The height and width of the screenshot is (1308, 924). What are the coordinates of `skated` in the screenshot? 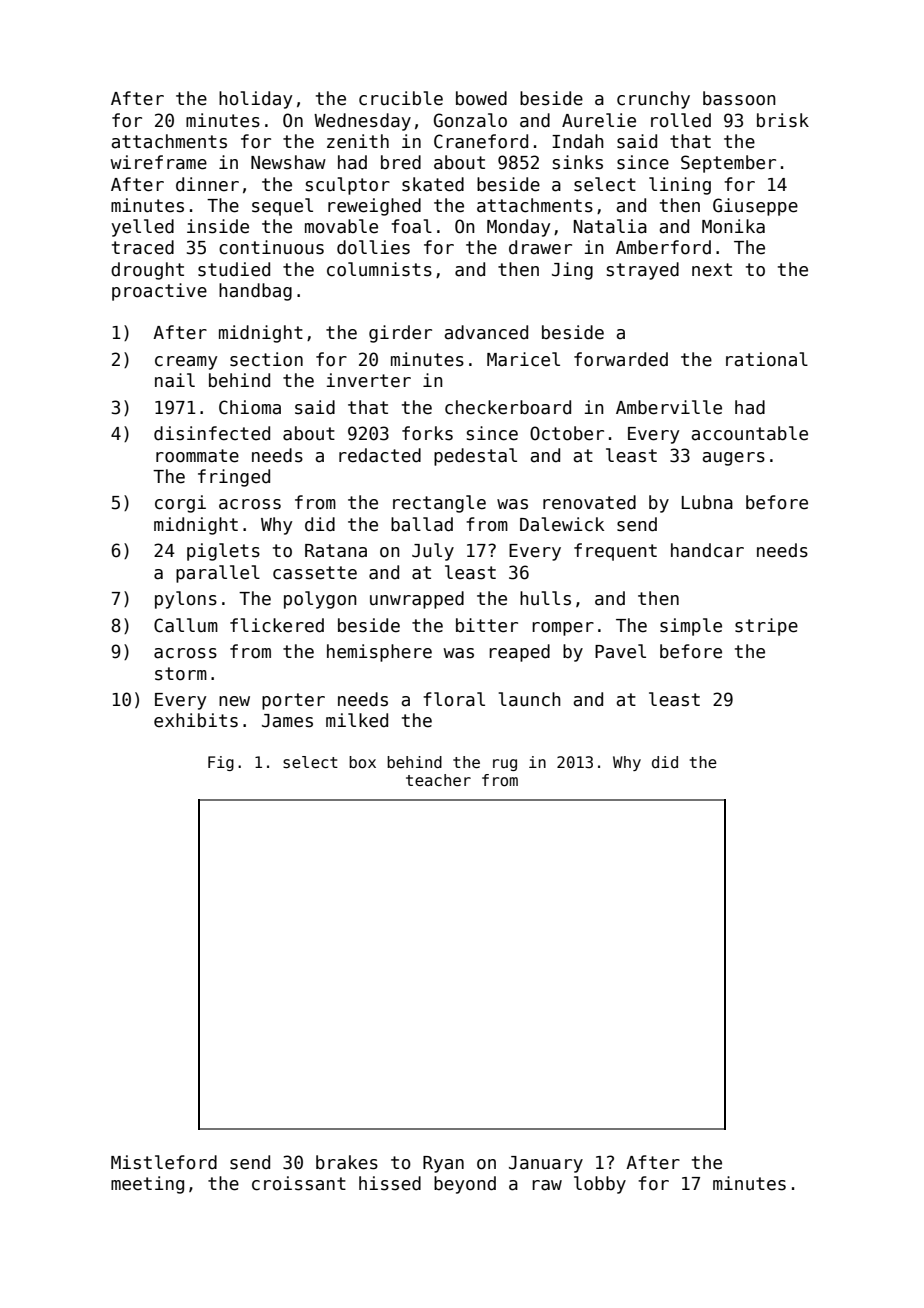 It's located at (433, 184).
